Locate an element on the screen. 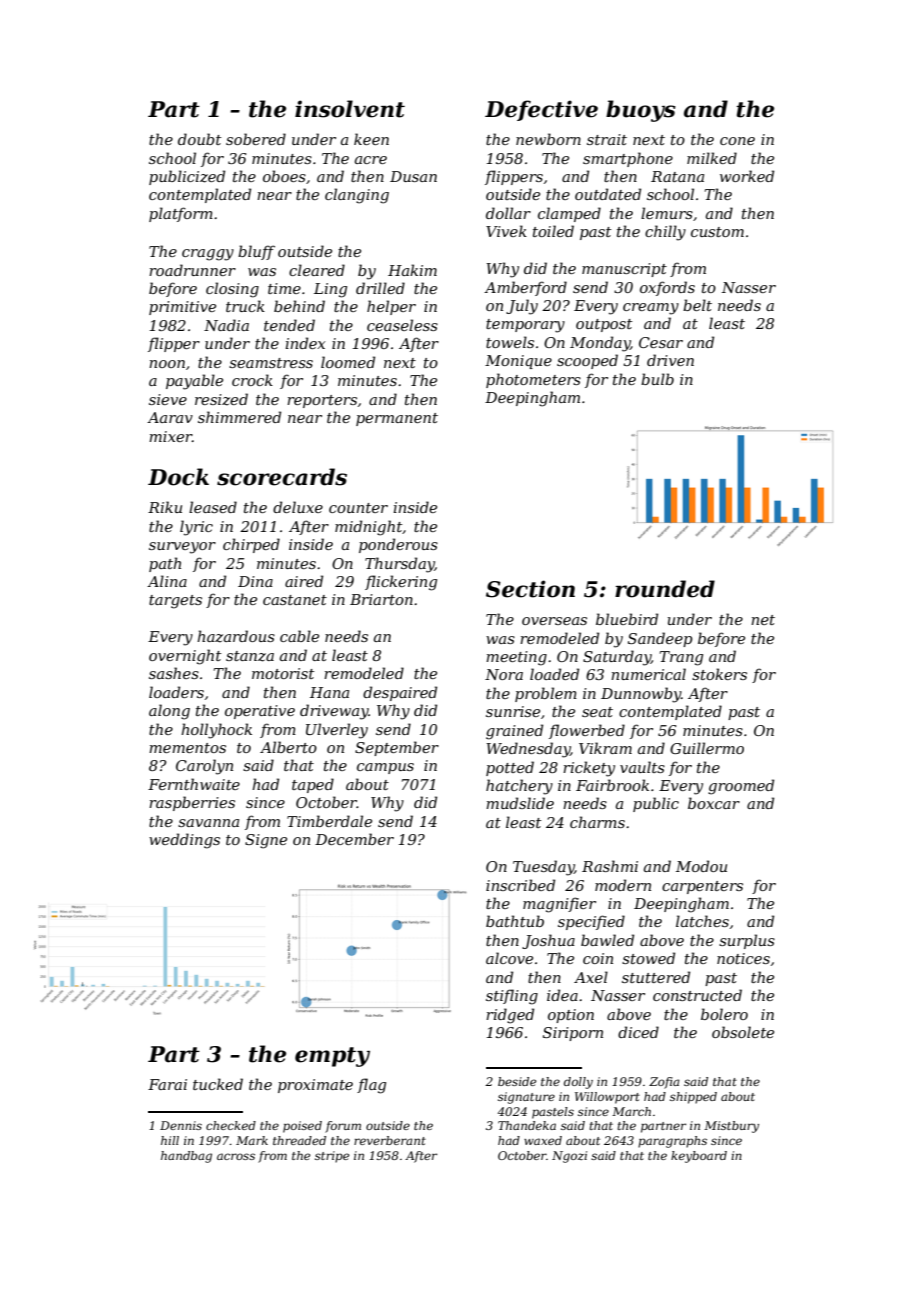  manuscript is located at coordinates (624, 270).
